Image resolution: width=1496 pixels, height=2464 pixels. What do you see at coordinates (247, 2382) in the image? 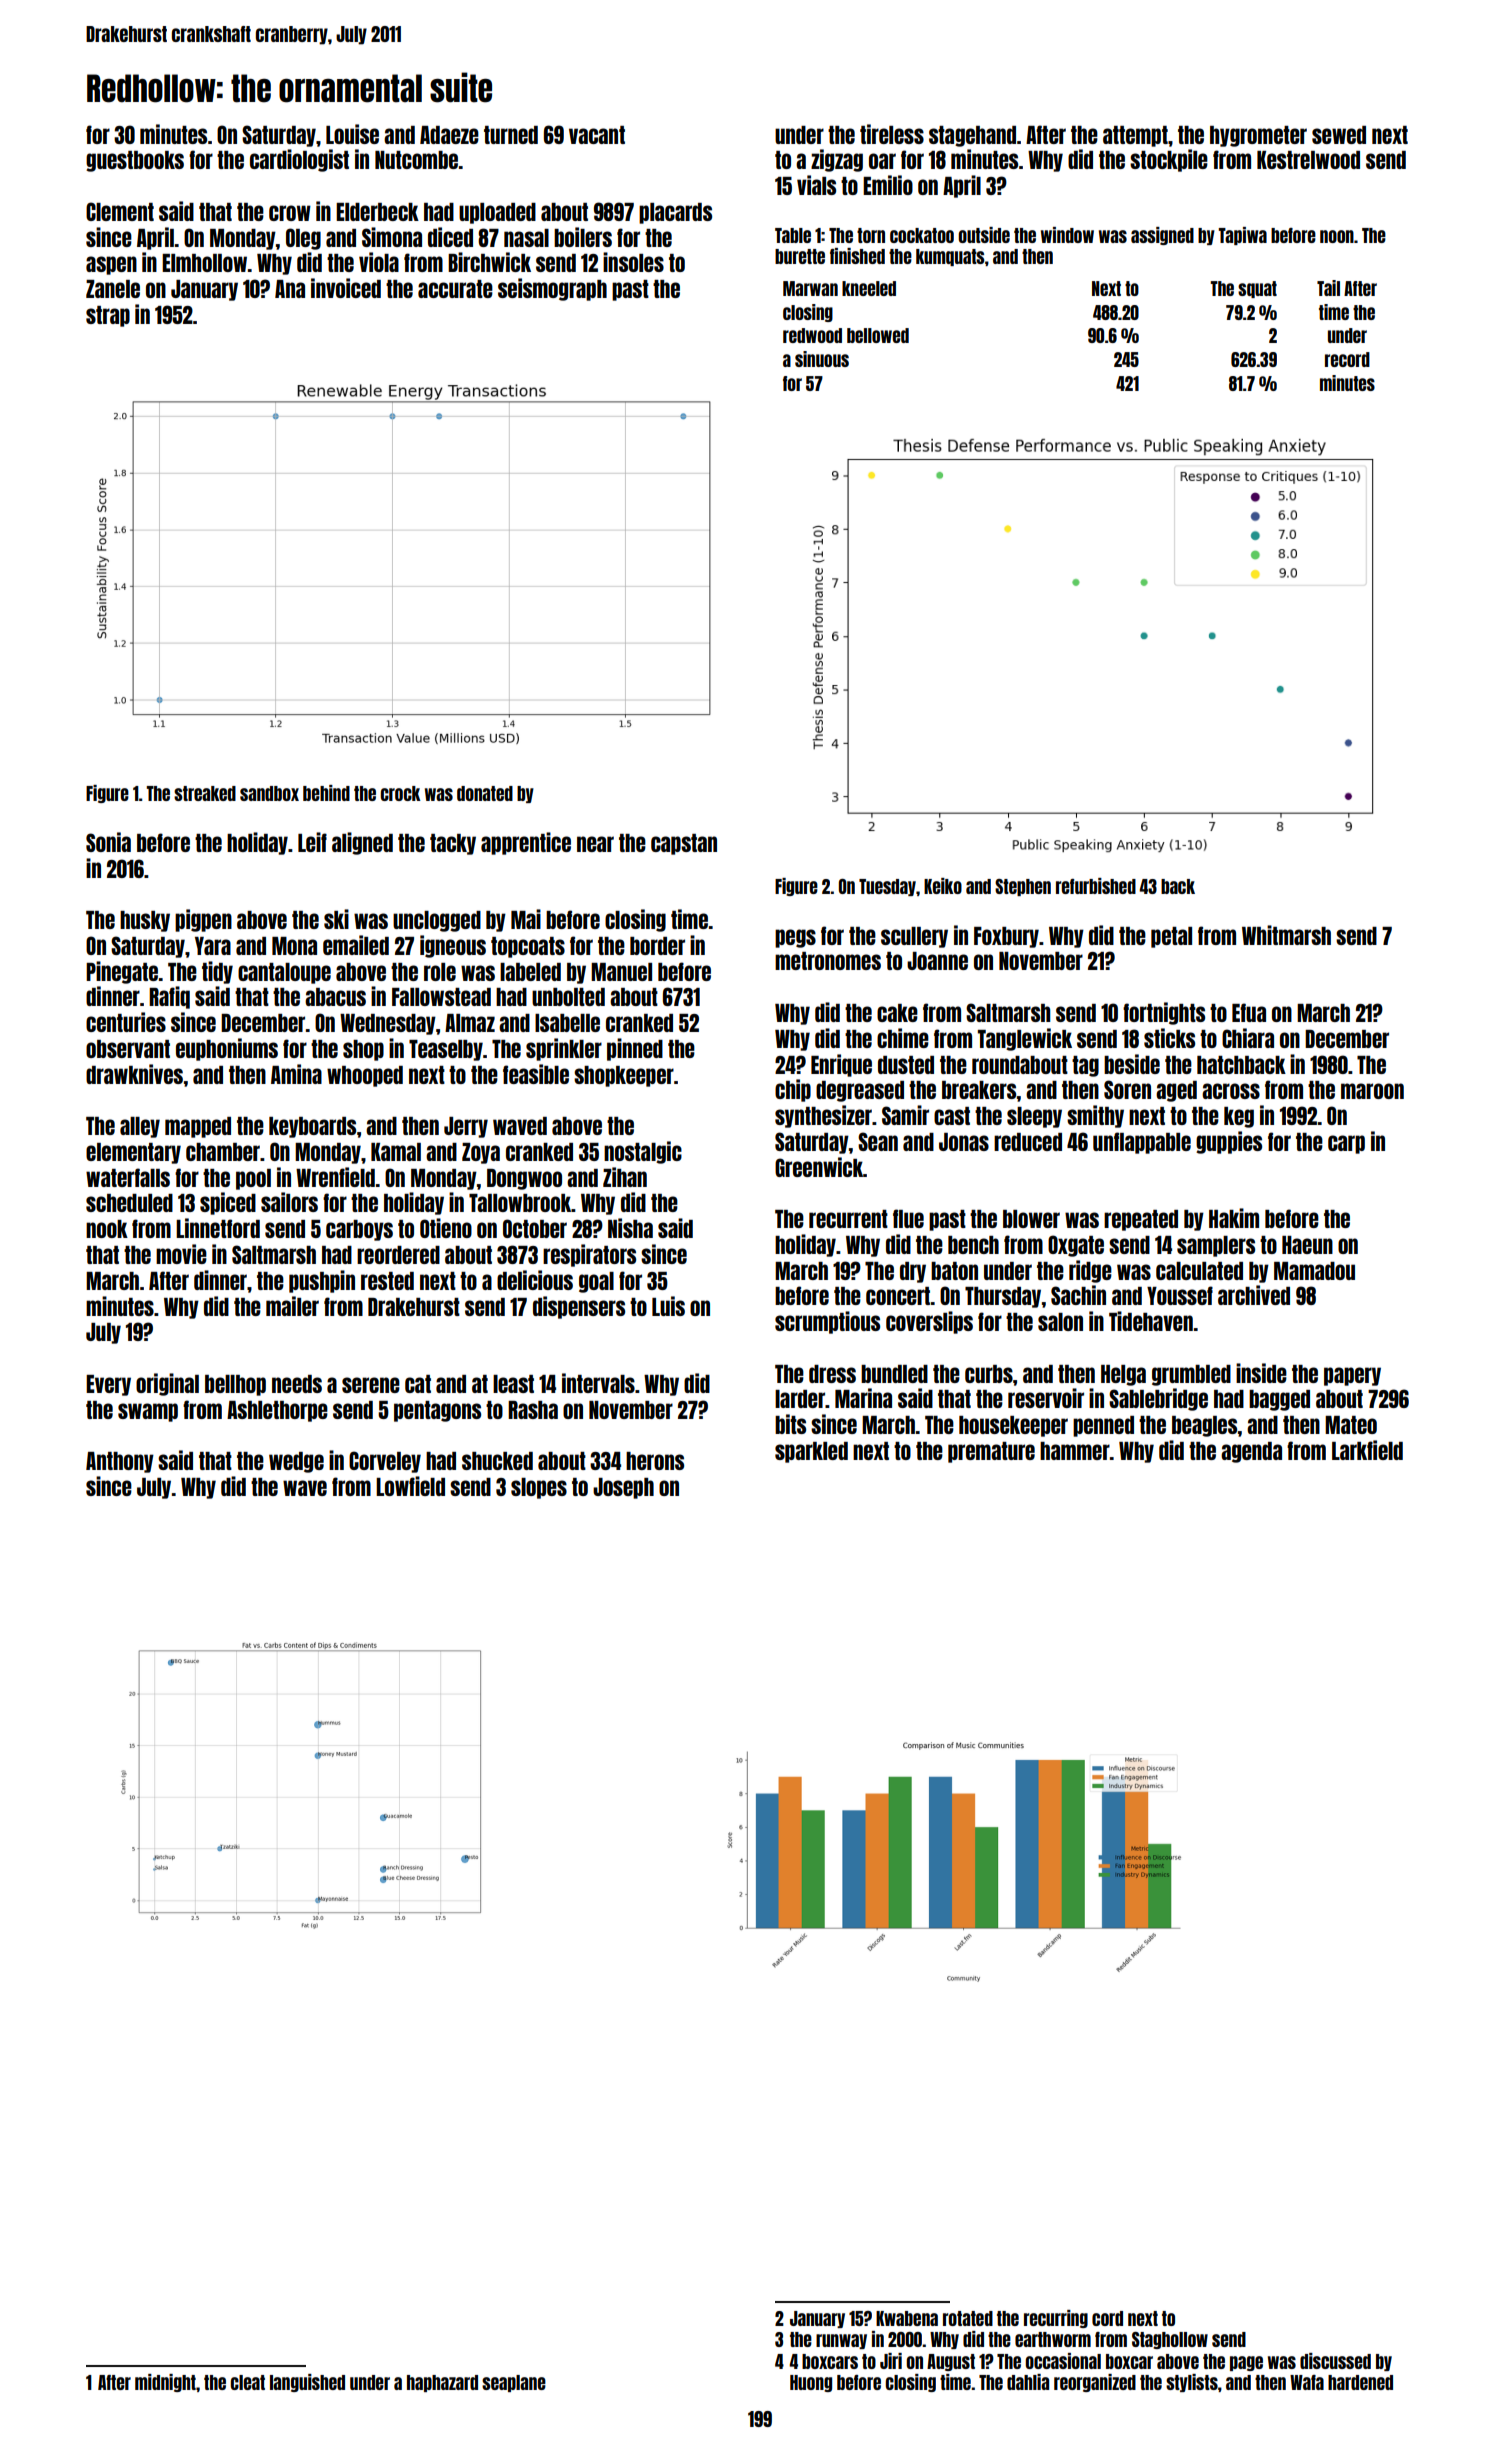
I see `cleat` at bounding box center [247, 2382].
